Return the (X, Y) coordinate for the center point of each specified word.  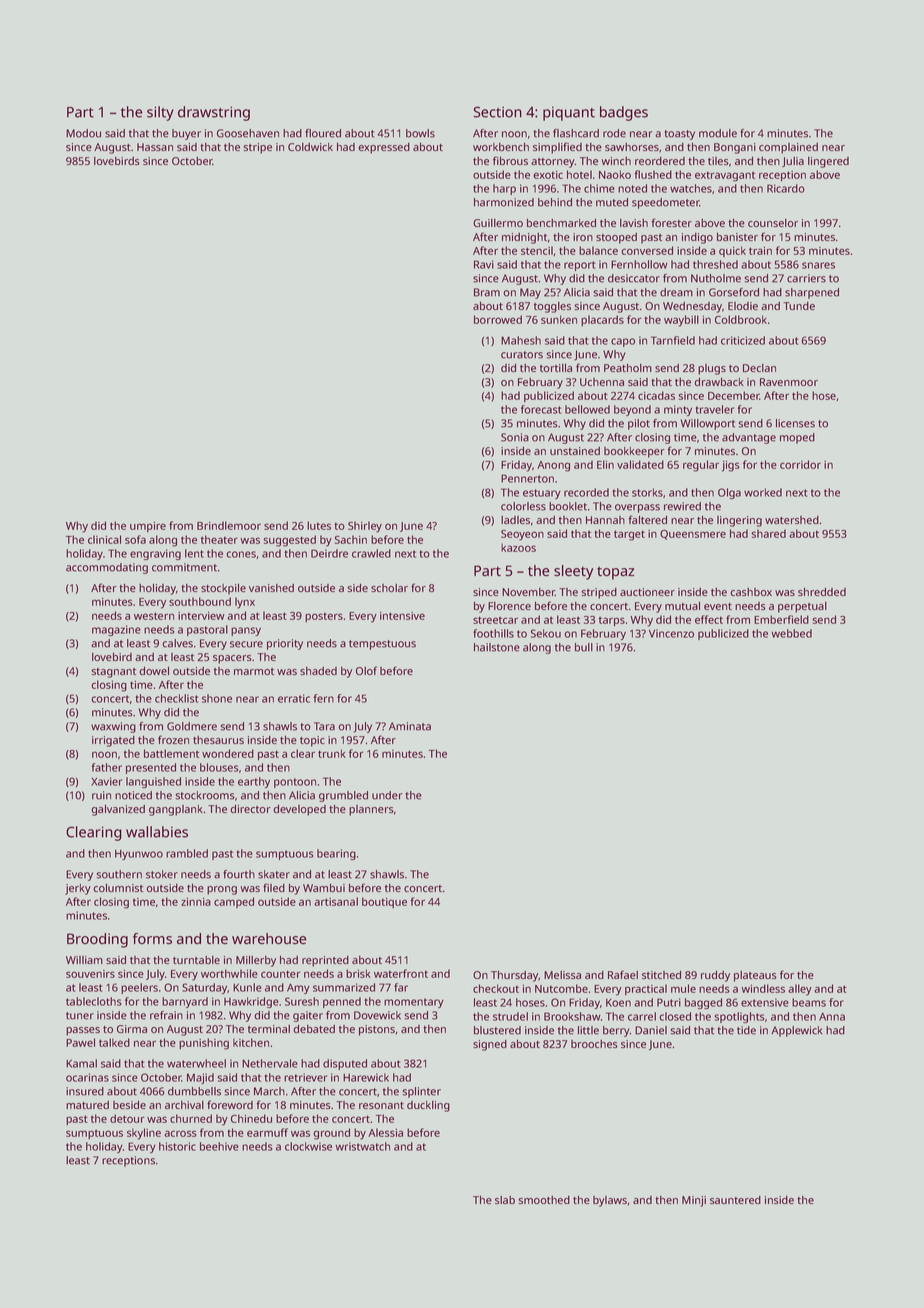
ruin (101, 795)
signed (490, 1045)
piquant (569, 113)
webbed (792, 633)
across (180, 1133)
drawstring (214, 113)
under (387, 795)
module (718, 133)
